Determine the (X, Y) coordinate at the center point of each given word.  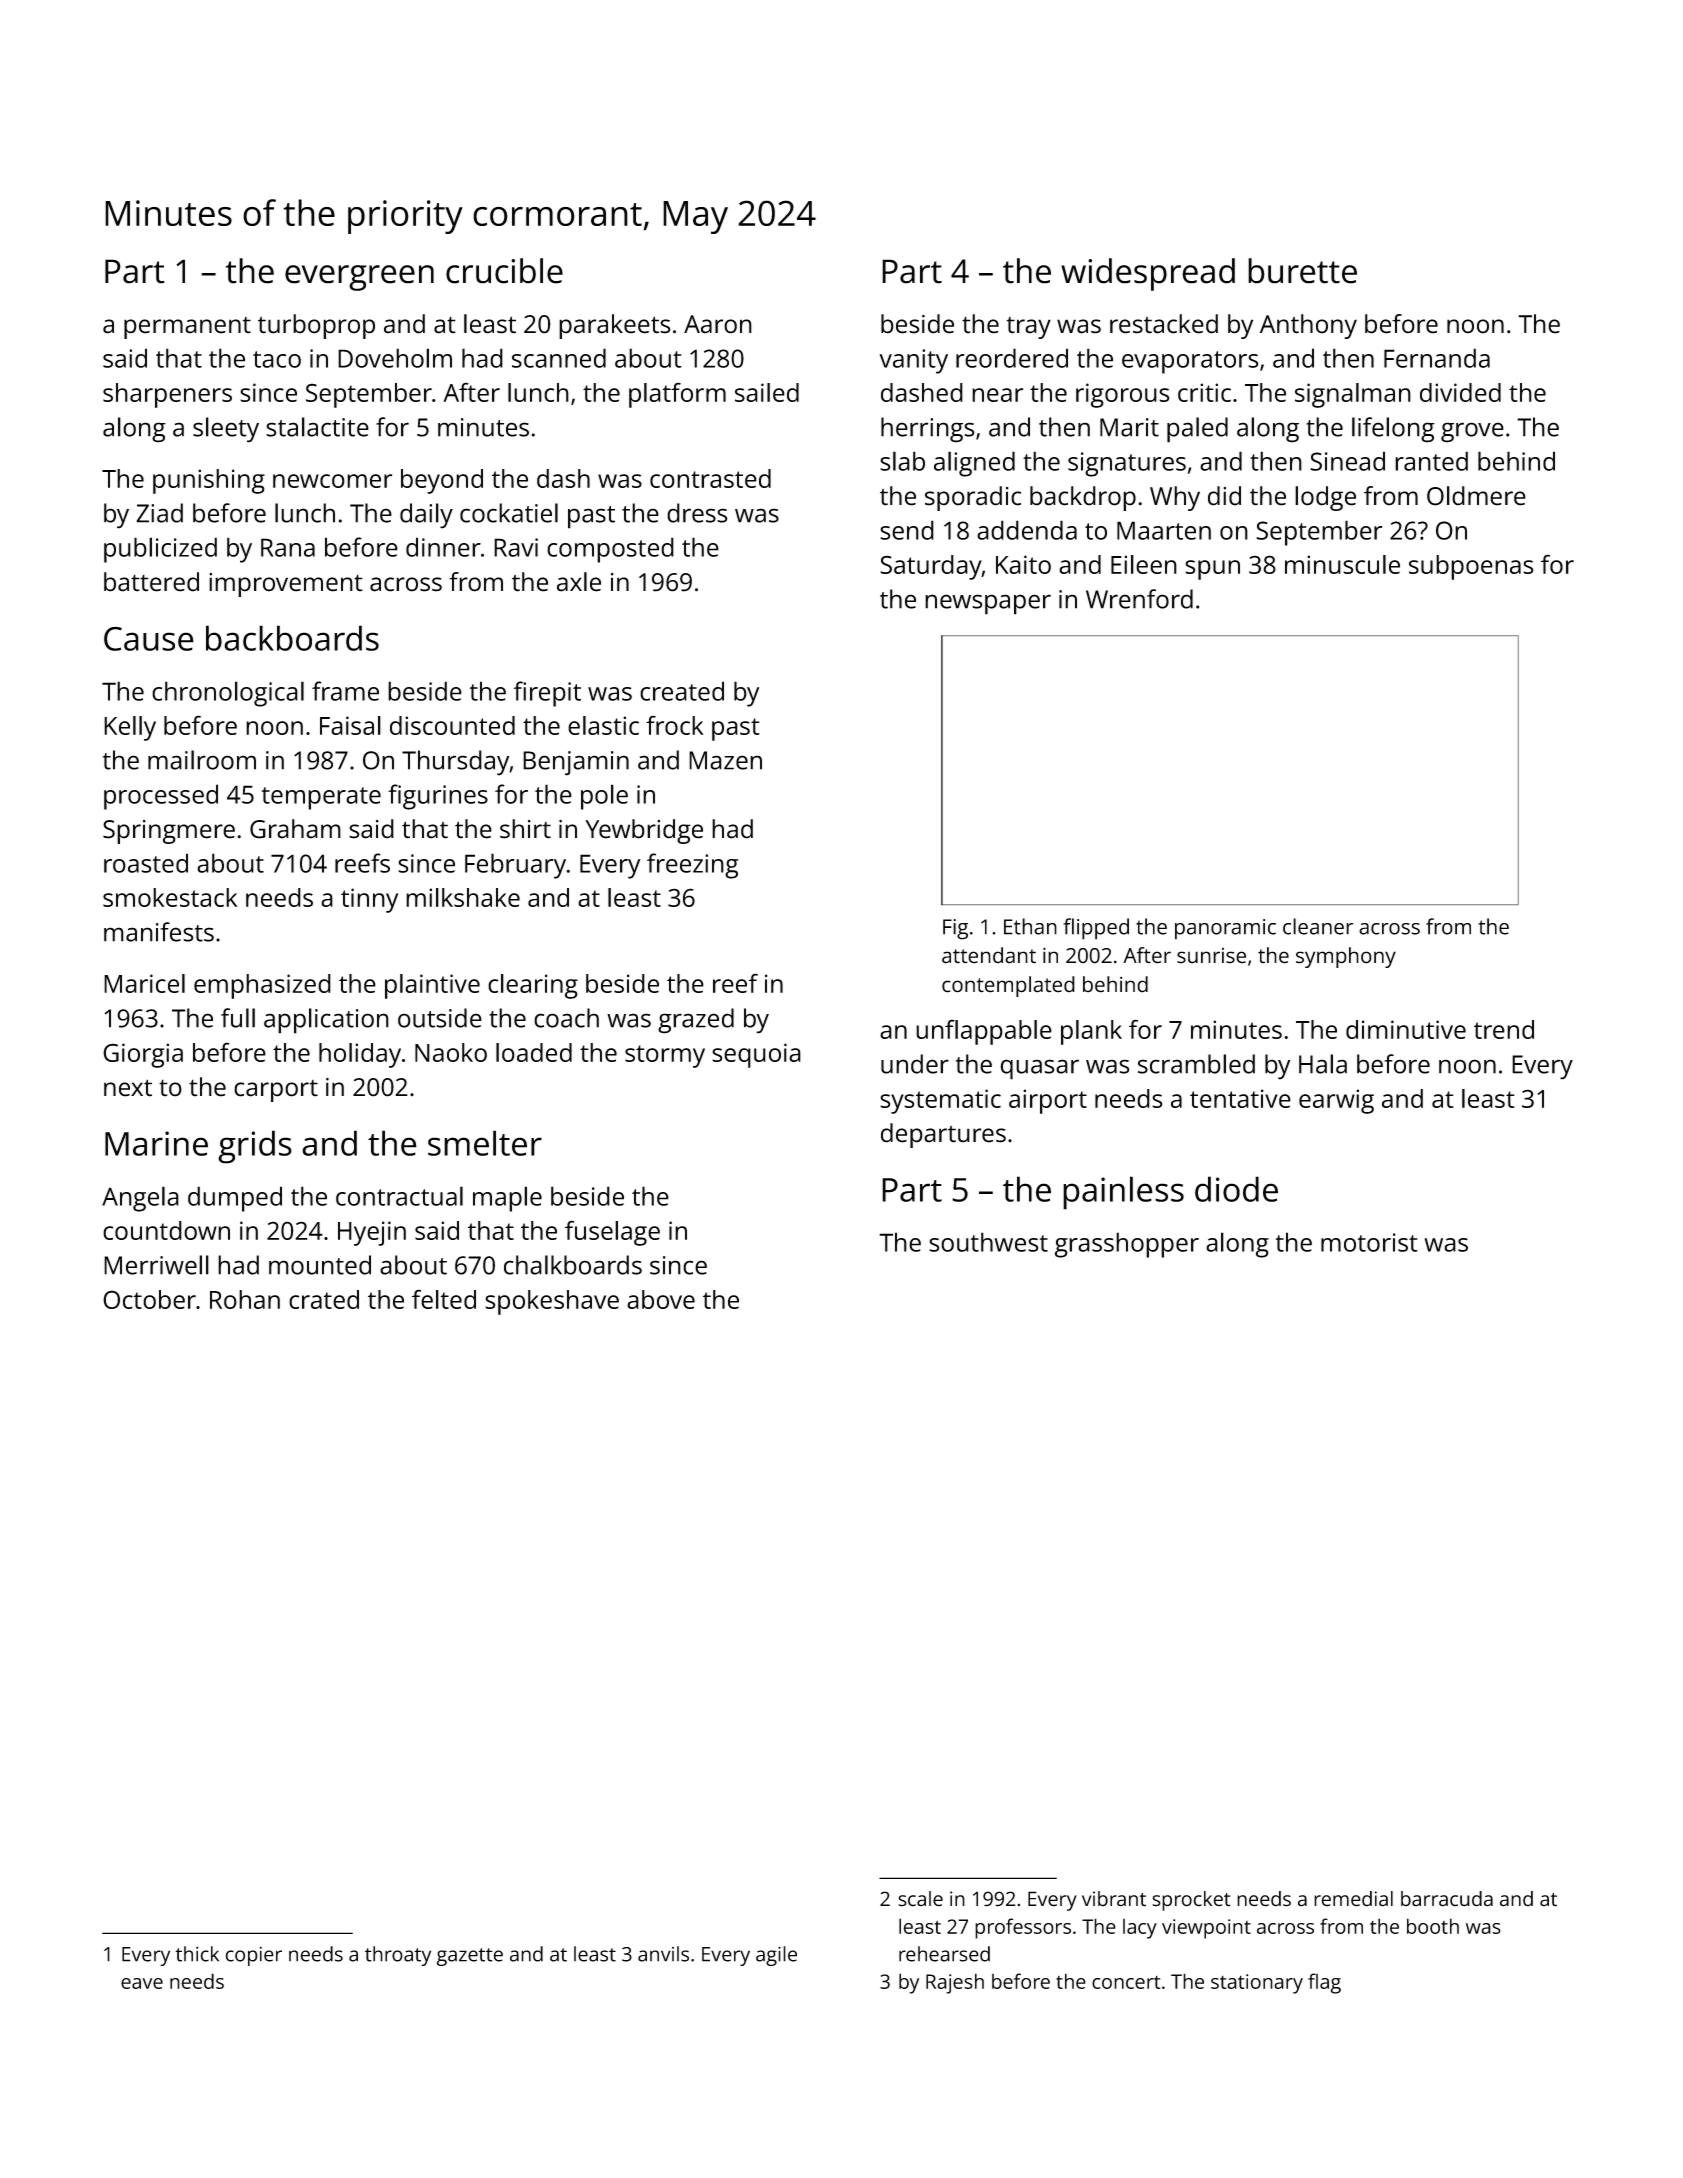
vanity (913, 361)
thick (197, 1954)
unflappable (984, 1032)
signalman (1353, 395)
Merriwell (156, 1265)
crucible (504, 271)
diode (1236, 1189)
